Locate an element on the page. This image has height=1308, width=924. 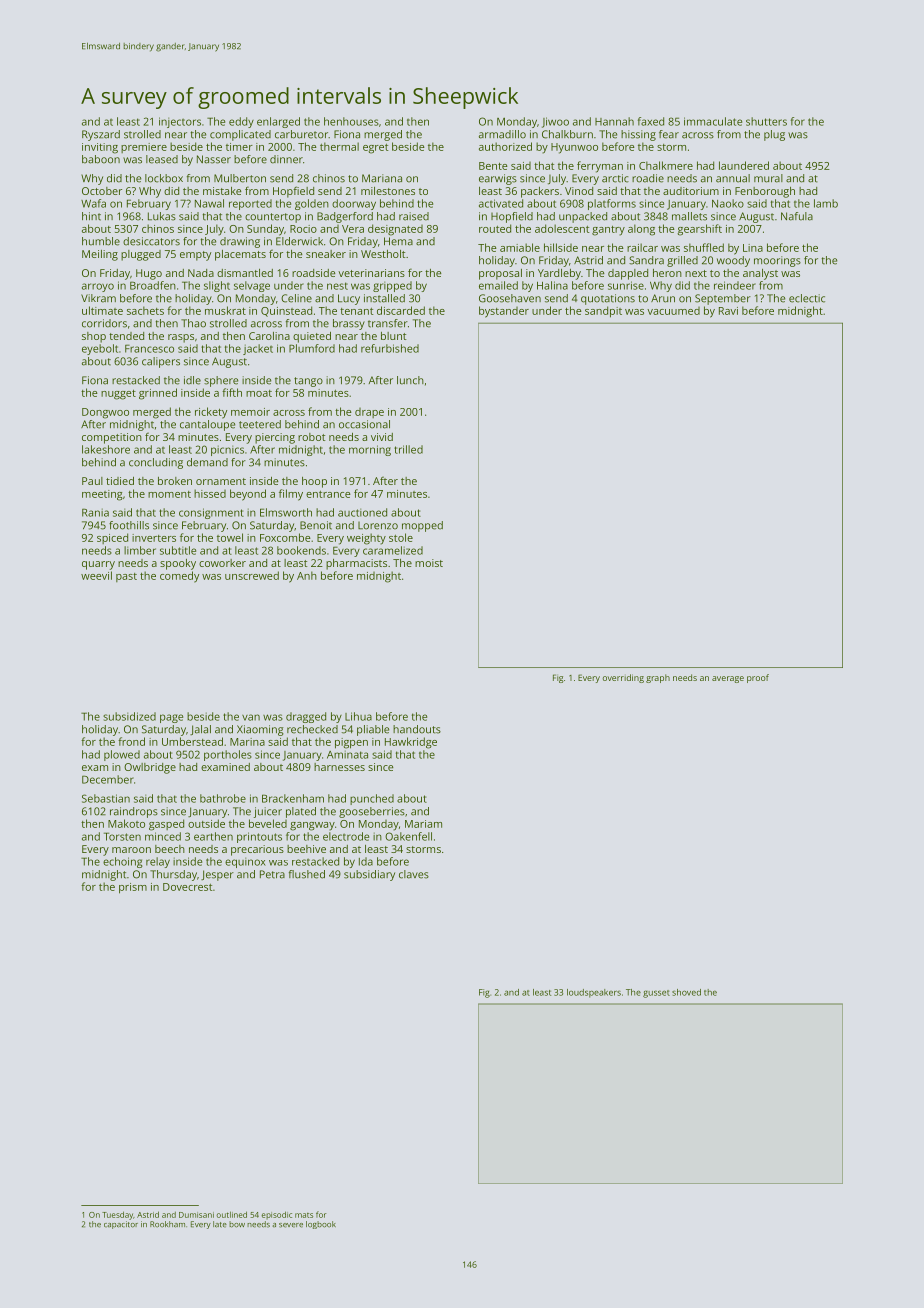
lamb is located at coordinates (826, 203).
